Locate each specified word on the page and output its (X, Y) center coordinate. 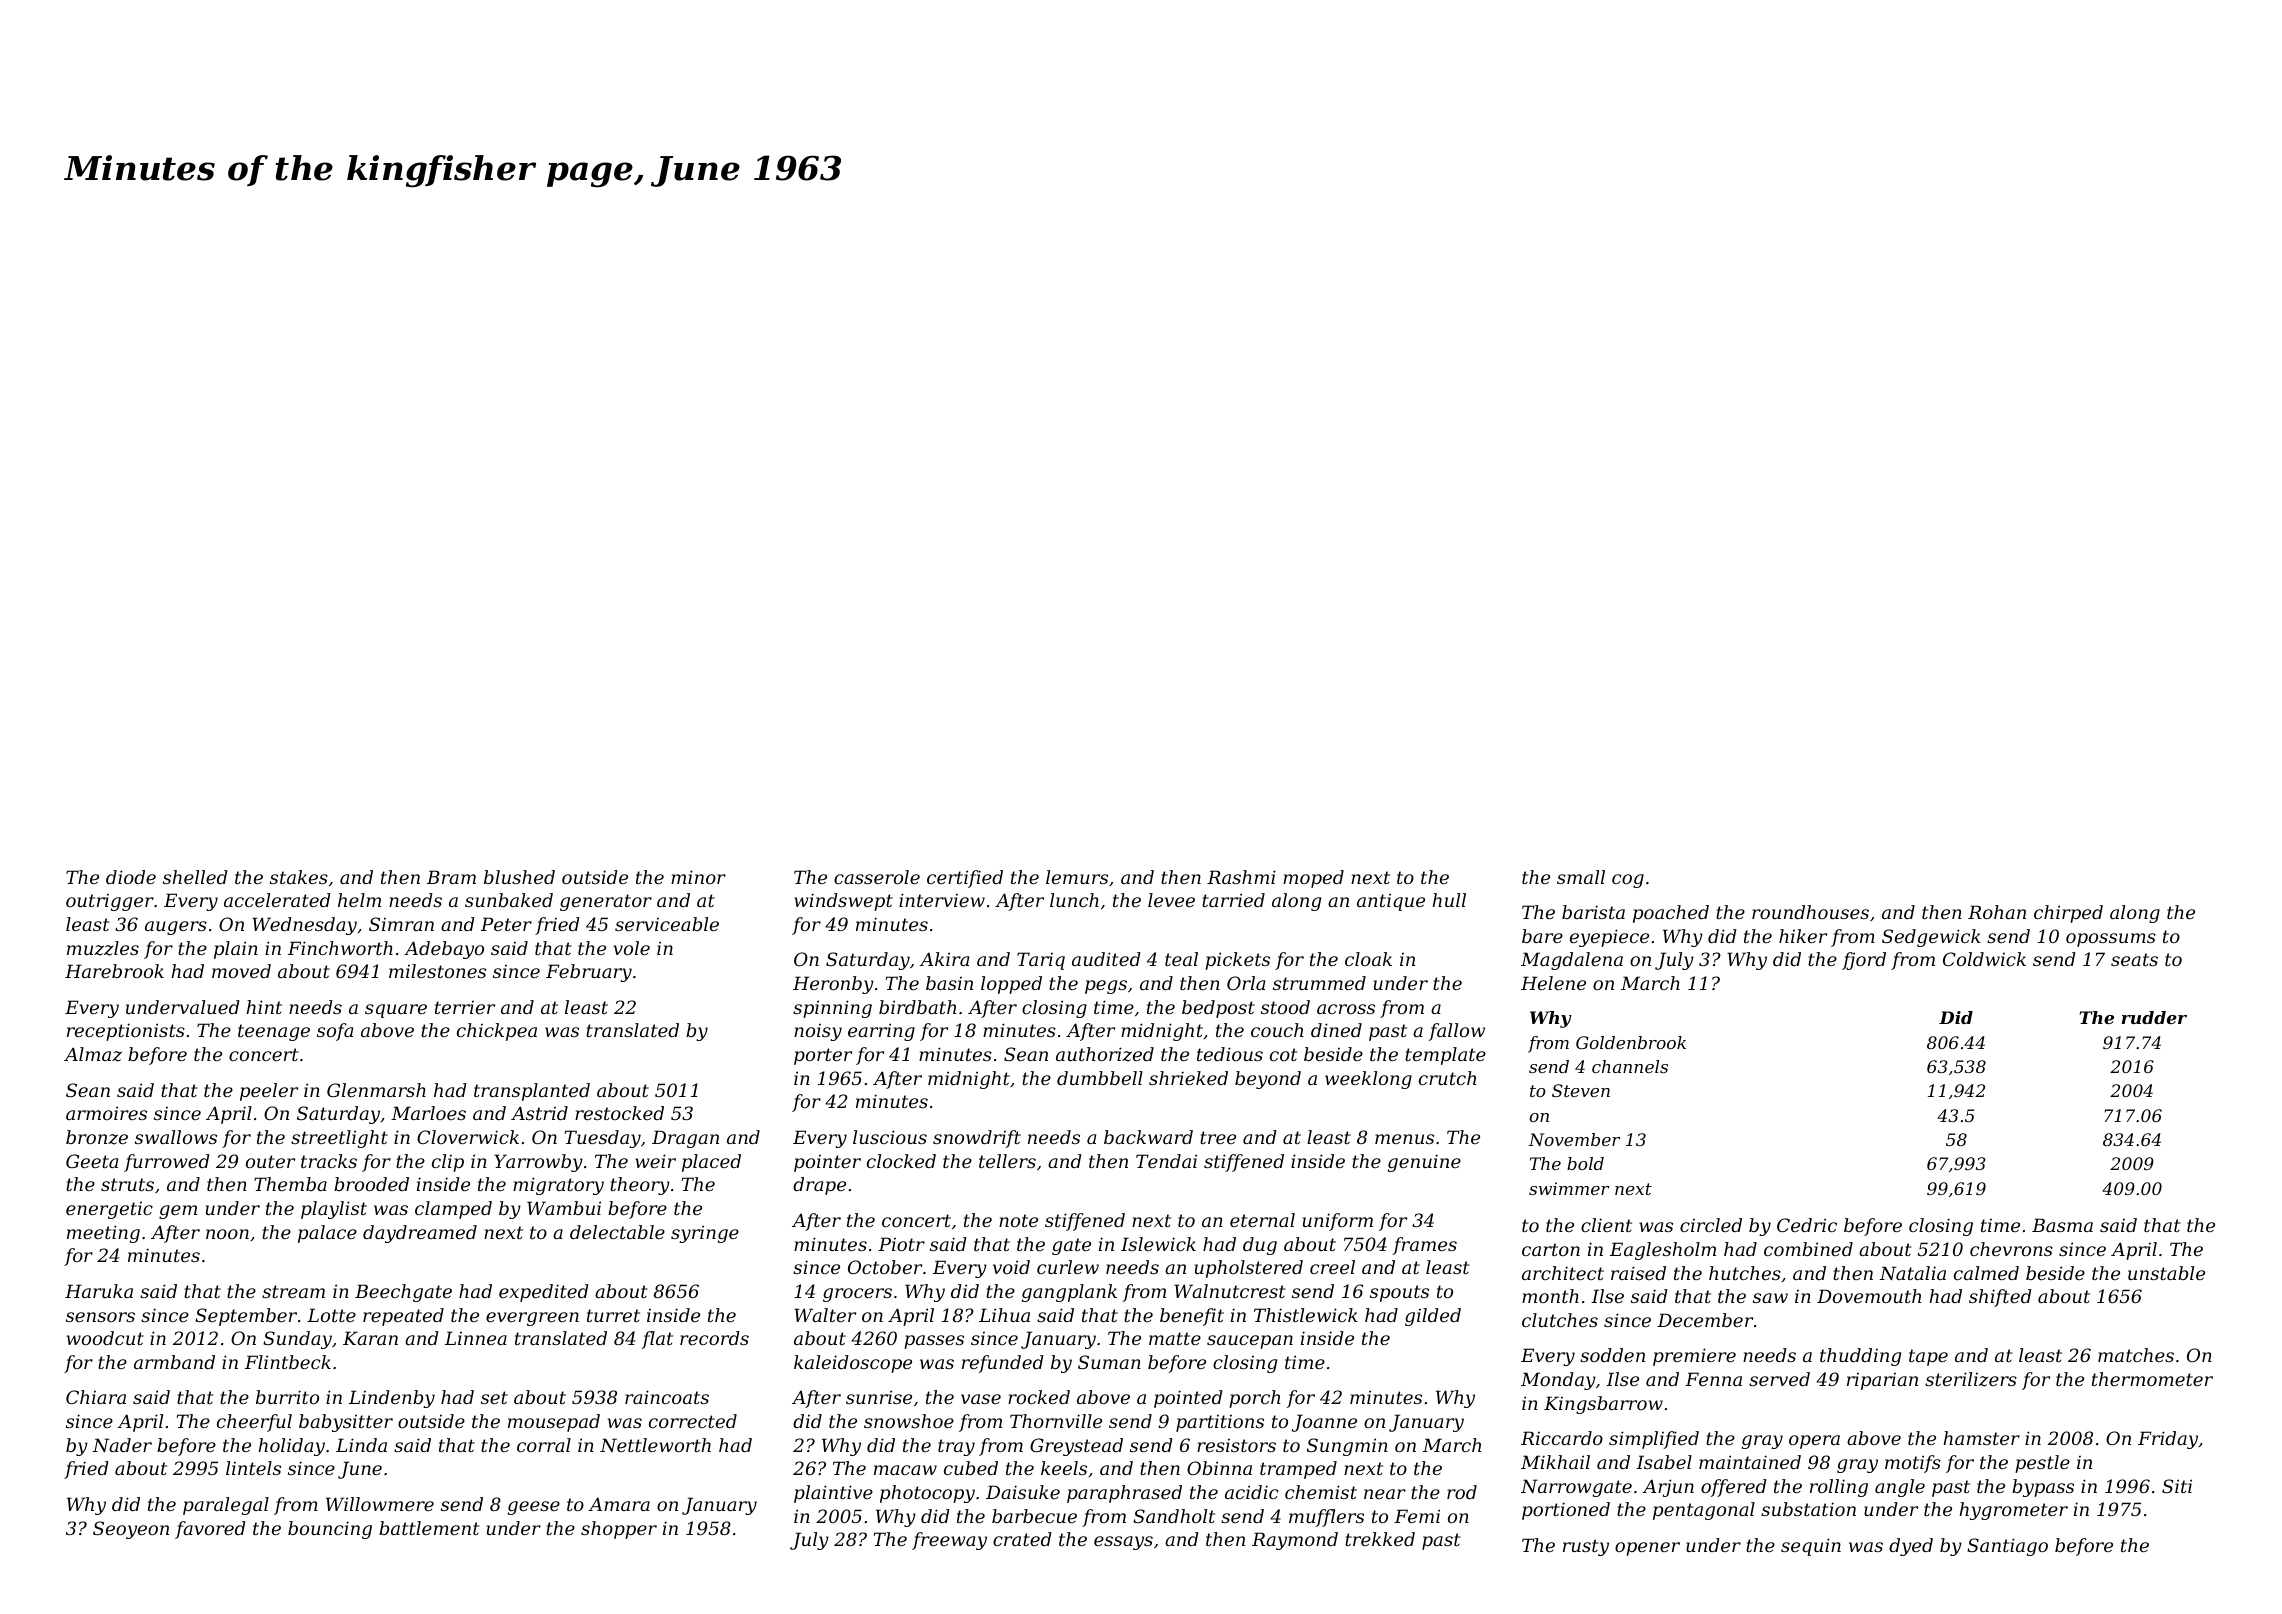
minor (698, 877)
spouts (1399, 1293)
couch (1277, 1030)
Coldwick (1984, 959)
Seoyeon (131, 1530)
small (1581, 877)
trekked (1380, 1539)
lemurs (1077, 877)
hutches (1745, 1273)
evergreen (532, 1319)
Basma (2062, 1225)
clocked (901, 1161)
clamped (453, 1210)
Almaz (93, 1054)
